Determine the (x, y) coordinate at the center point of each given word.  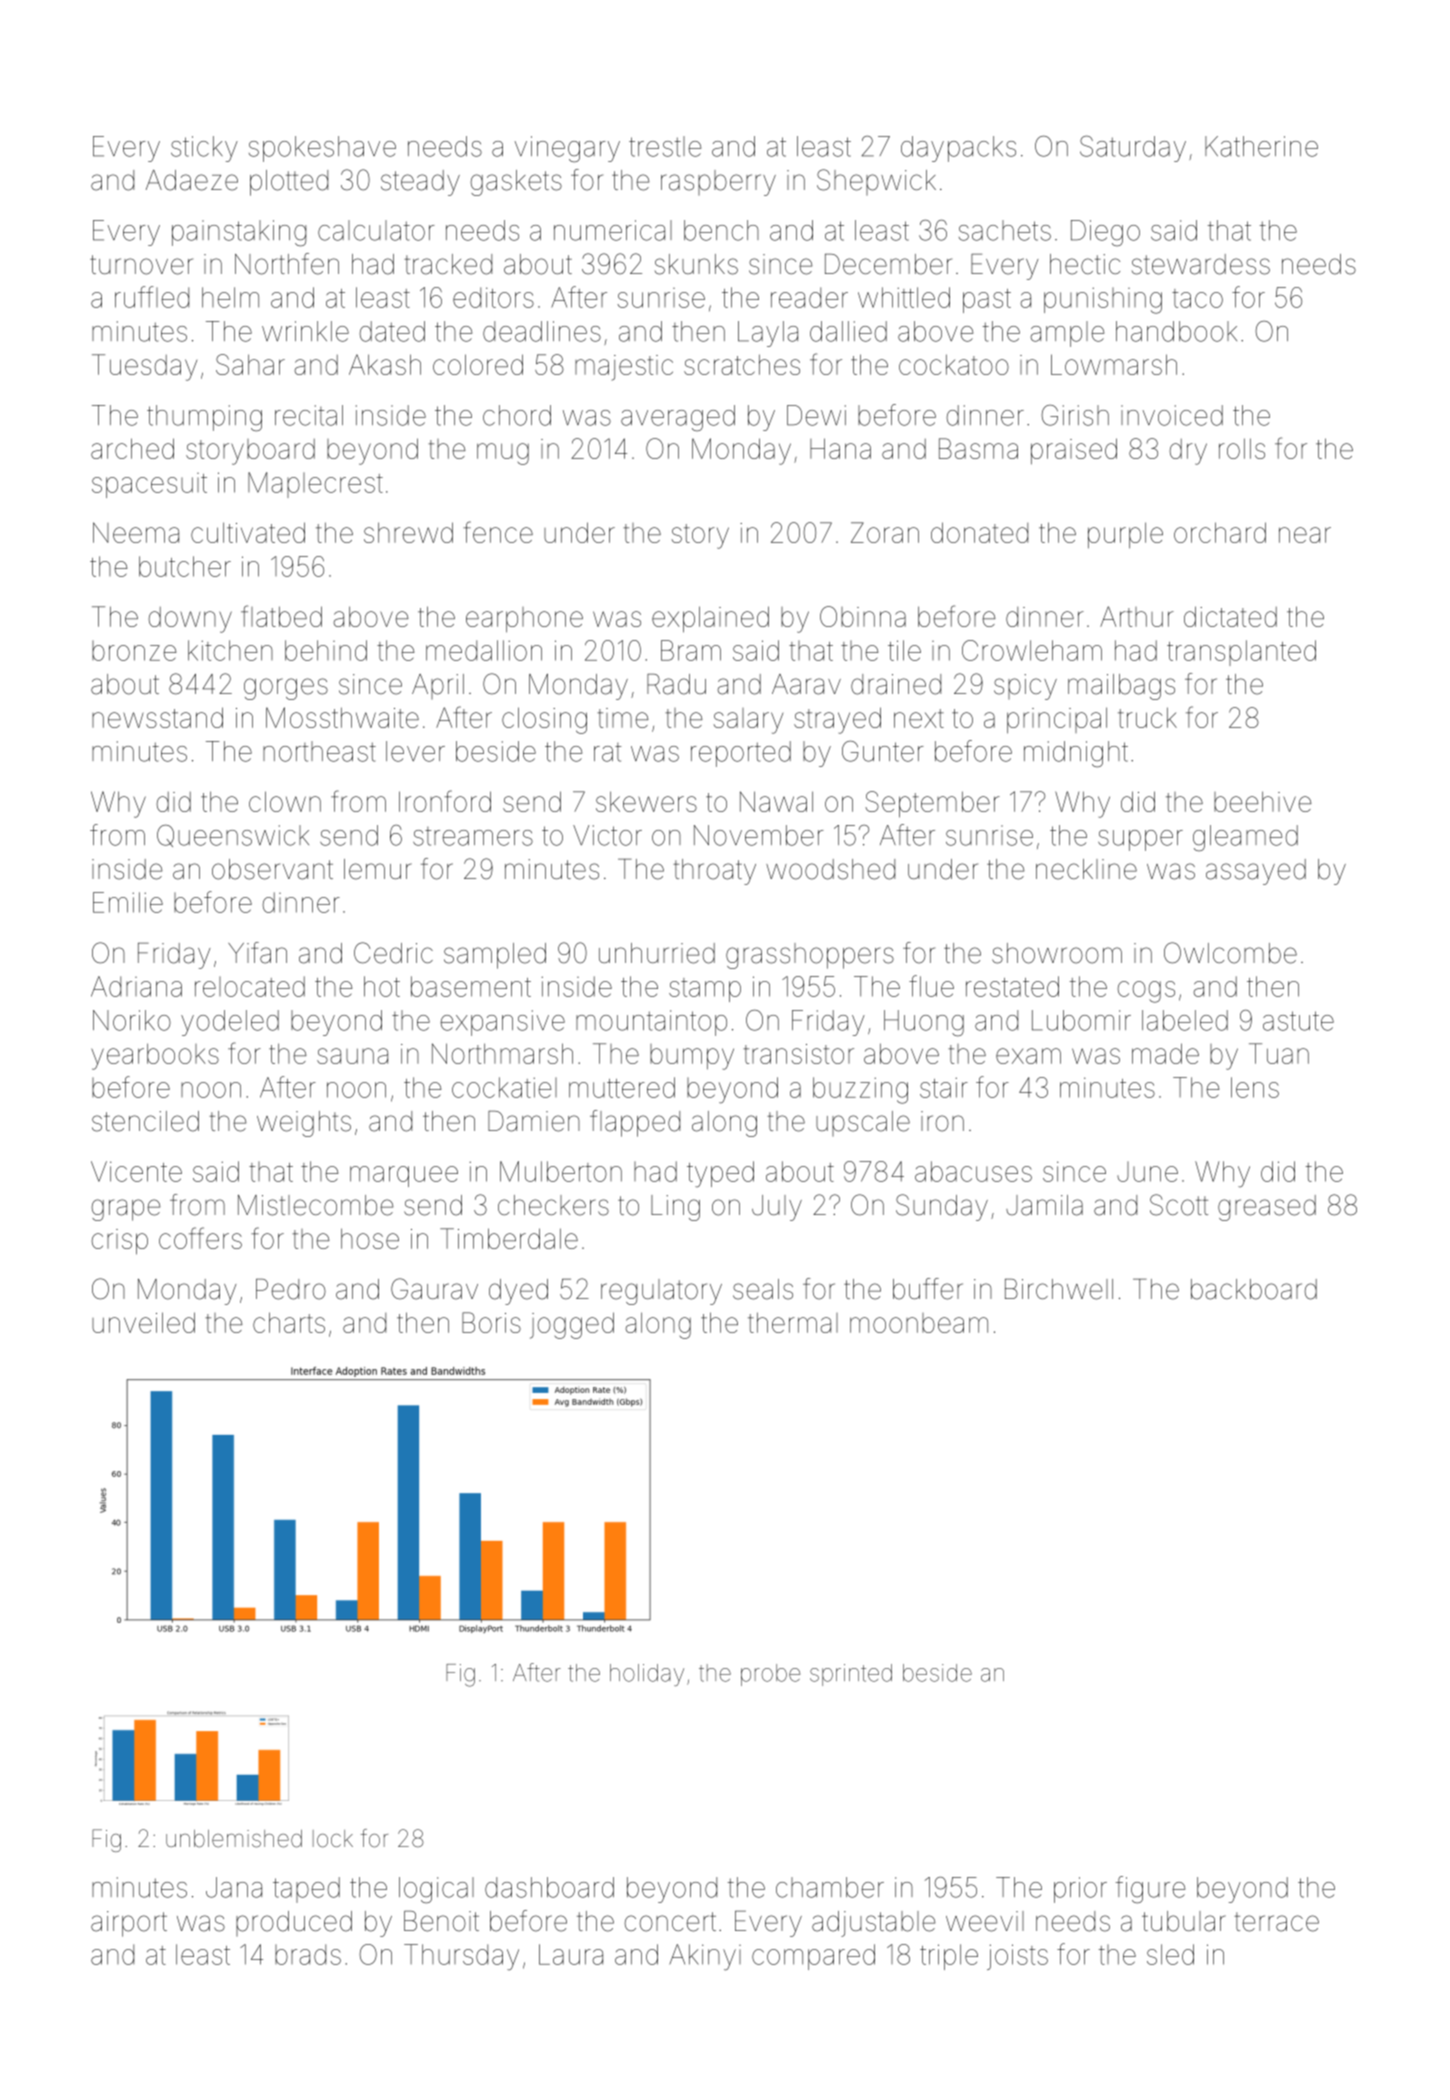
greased (1267, 1208)
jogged (572, 1325)
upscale (863, 1123)
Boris (491, 1322)
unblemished (234, 1839)
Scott (1179, 1205)
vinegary (567, 149)
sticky (204, 149)
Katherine (1261, 146)
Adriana (136, 986)
